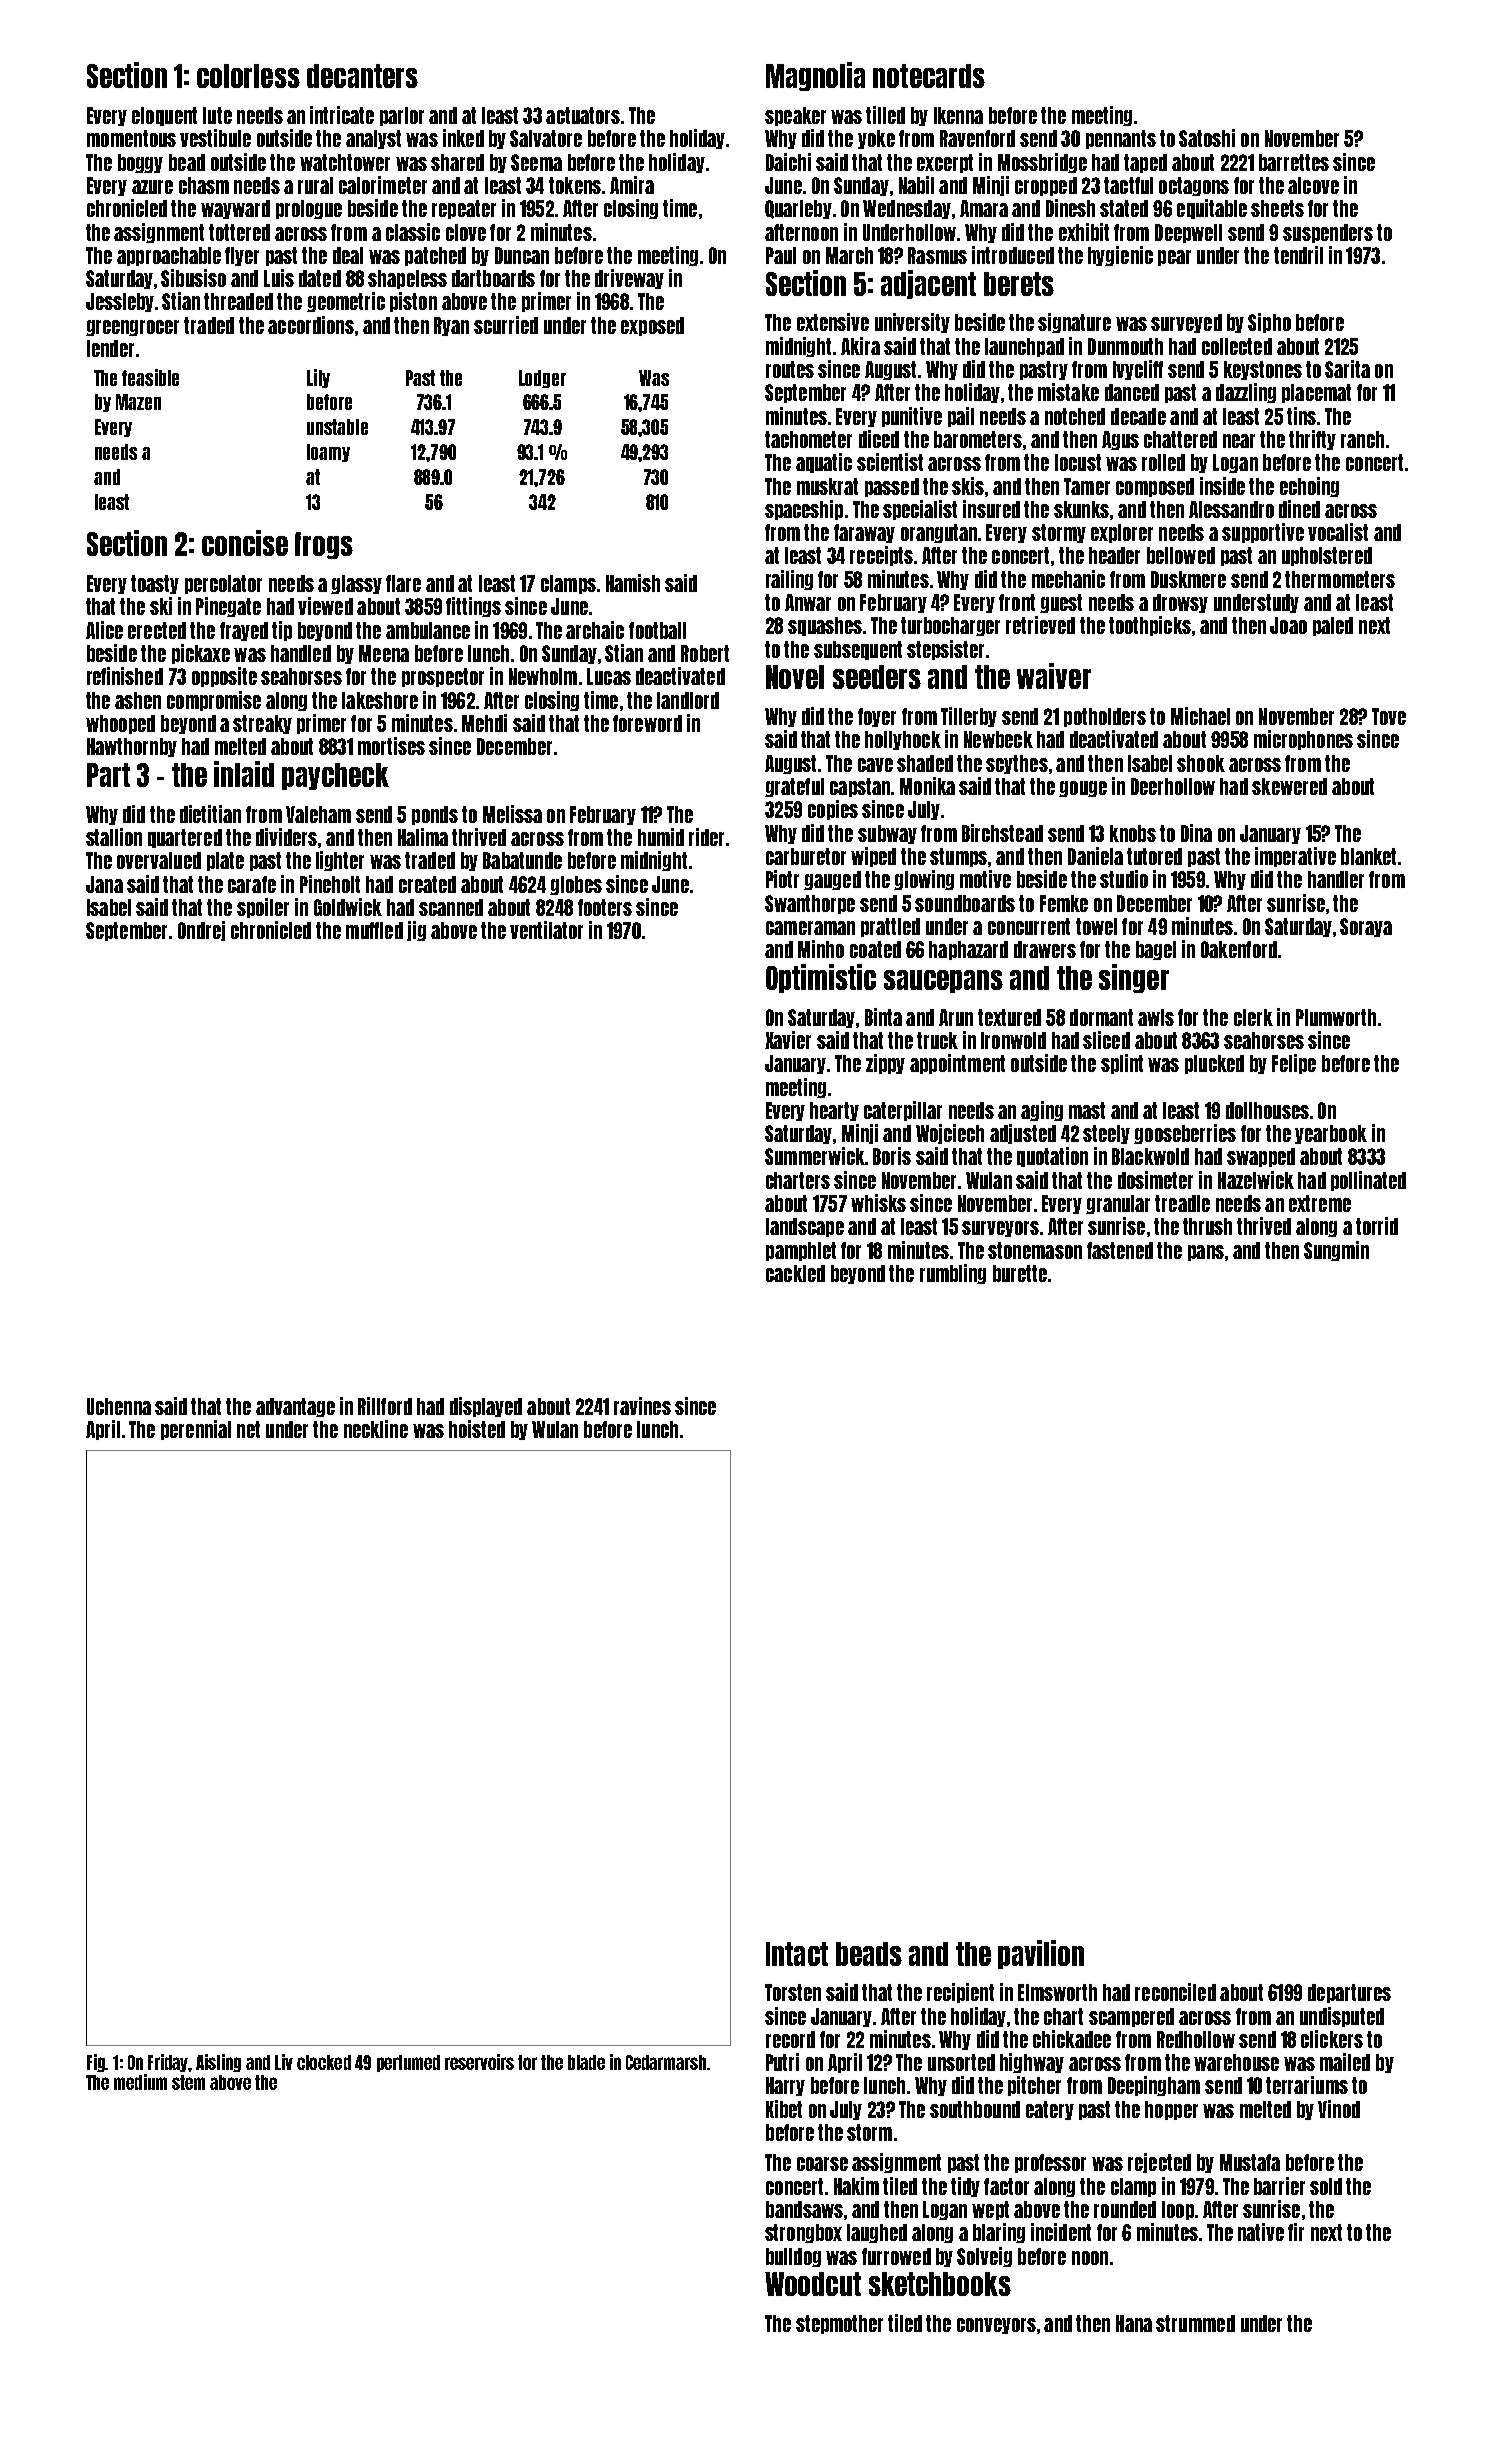 The height and width of the screenshot is (2464, 1496). Describe the element at coordinates (1336, 1251) in the screenshot. I see `Sungmin` at that location.
